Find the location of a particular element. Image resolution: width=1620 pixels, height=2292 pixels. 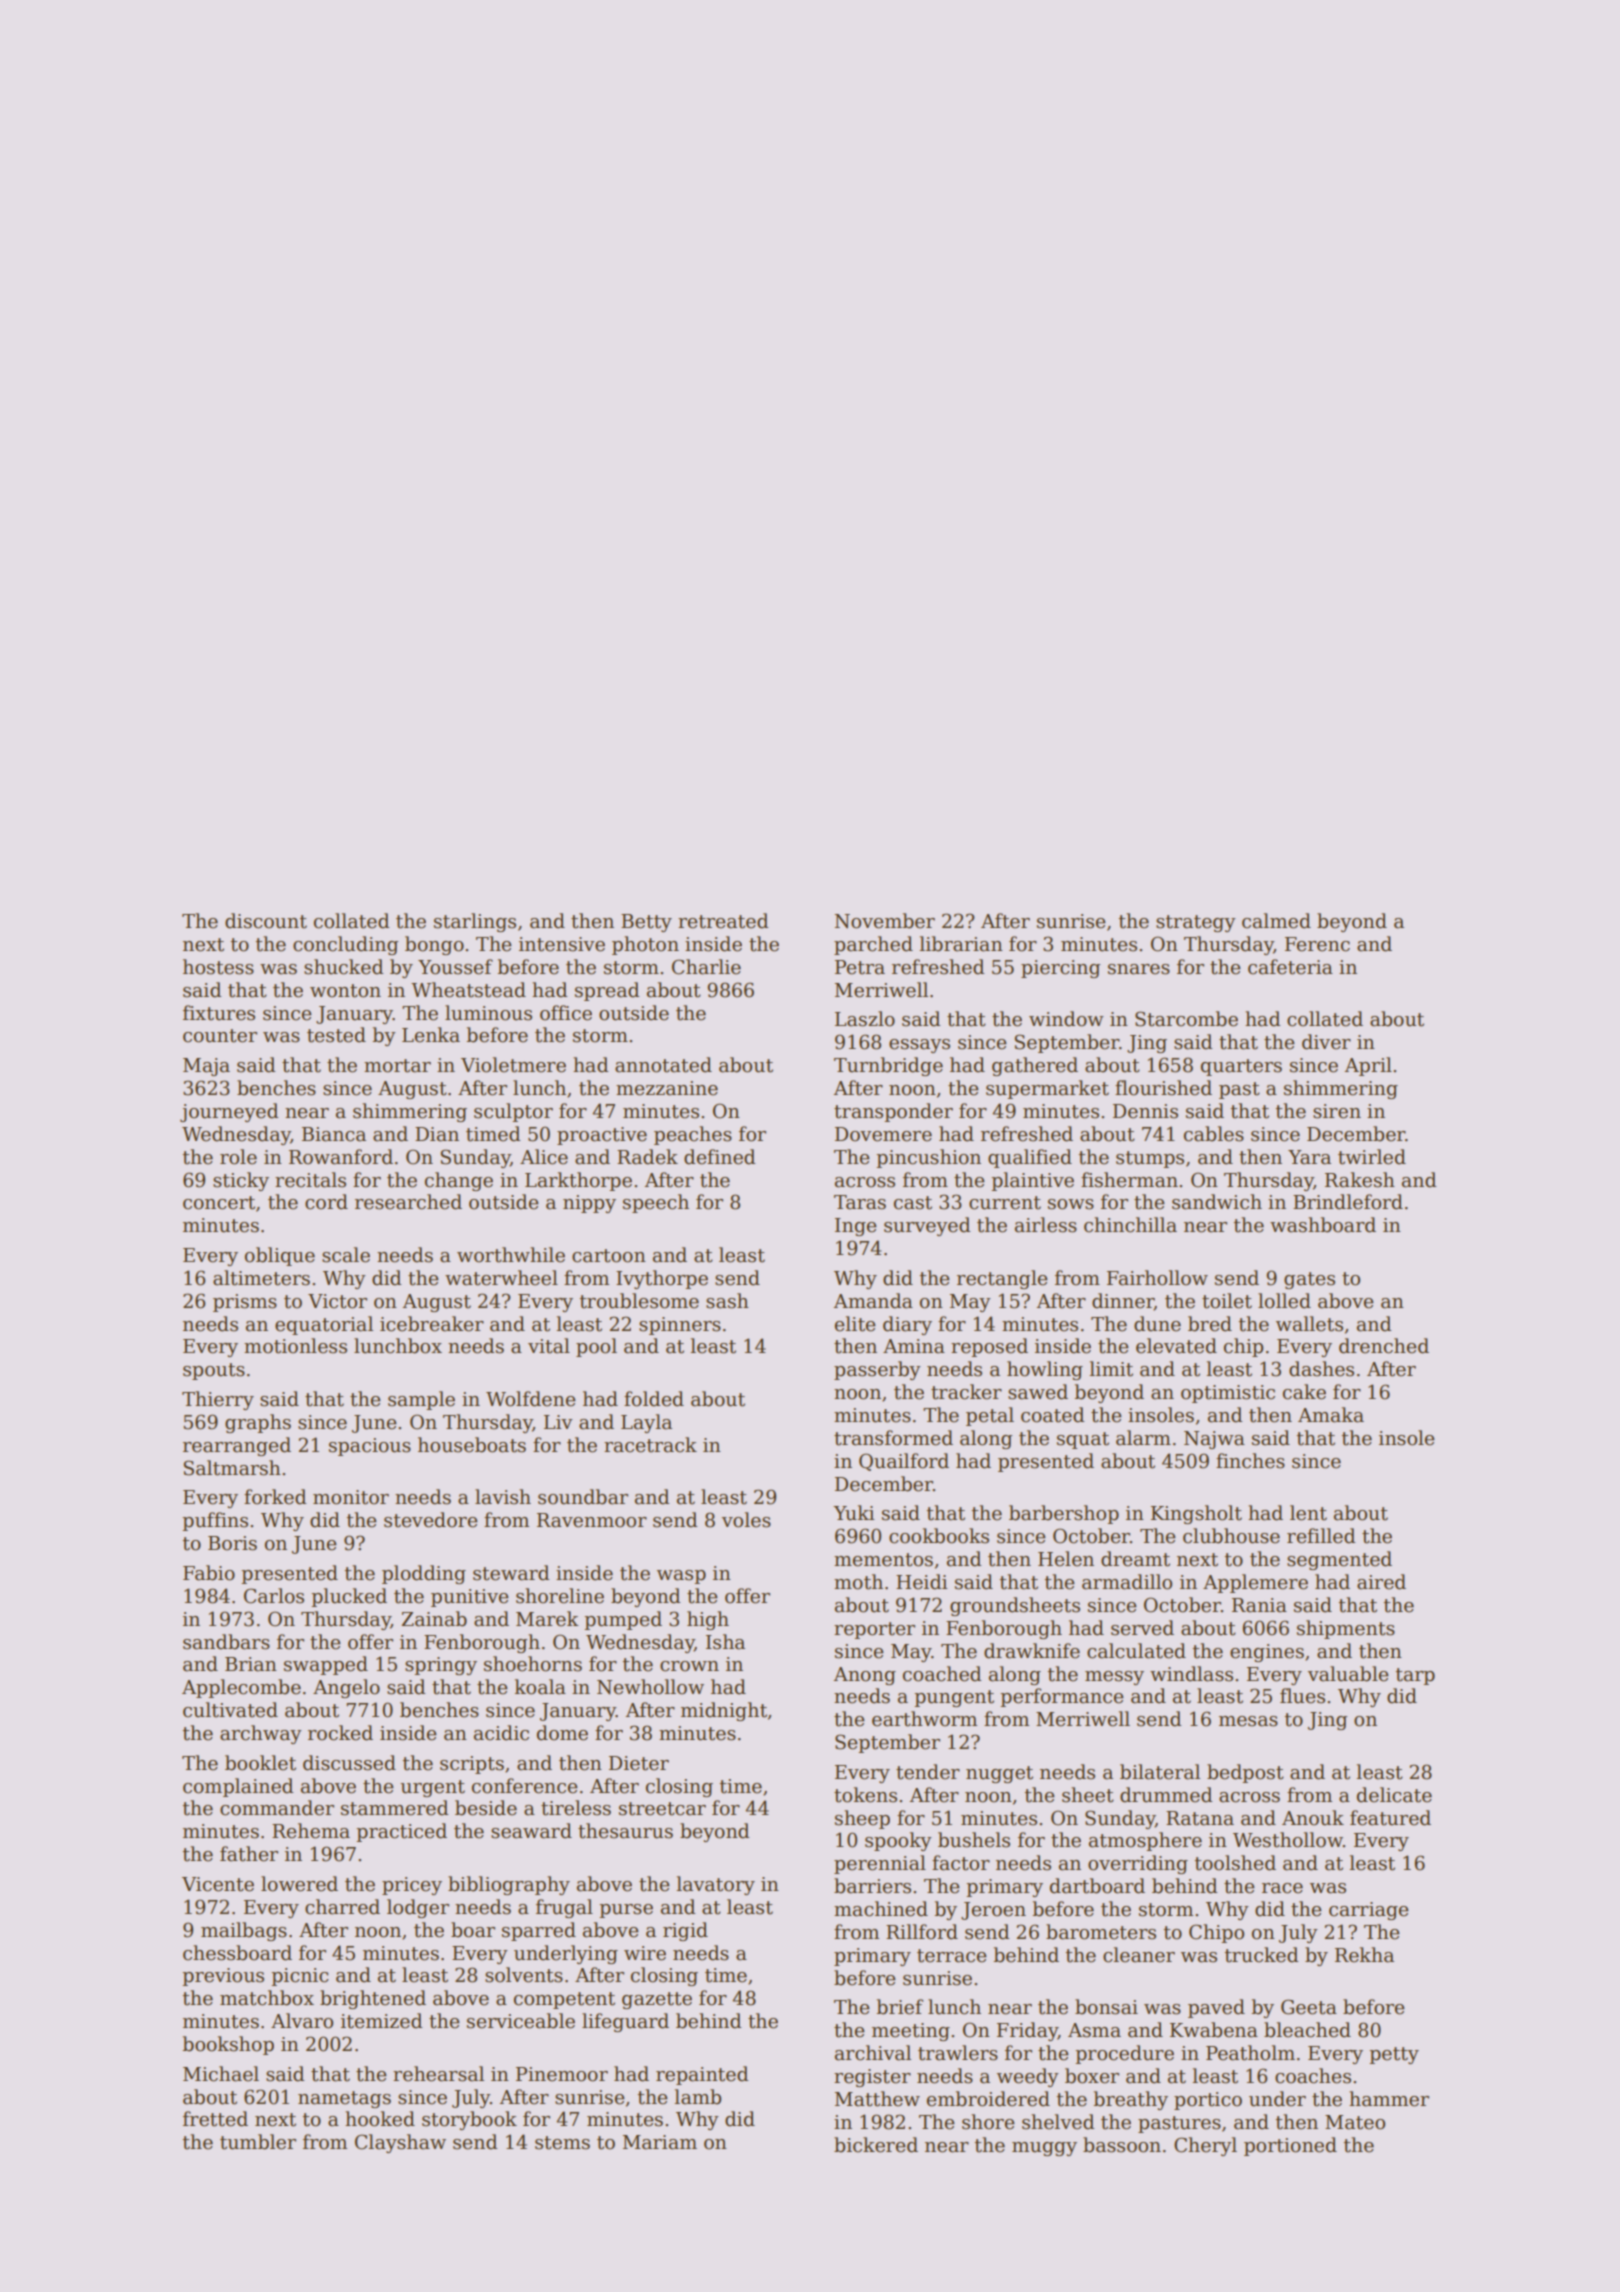

gates is located at coordinates (1309, 1280).
